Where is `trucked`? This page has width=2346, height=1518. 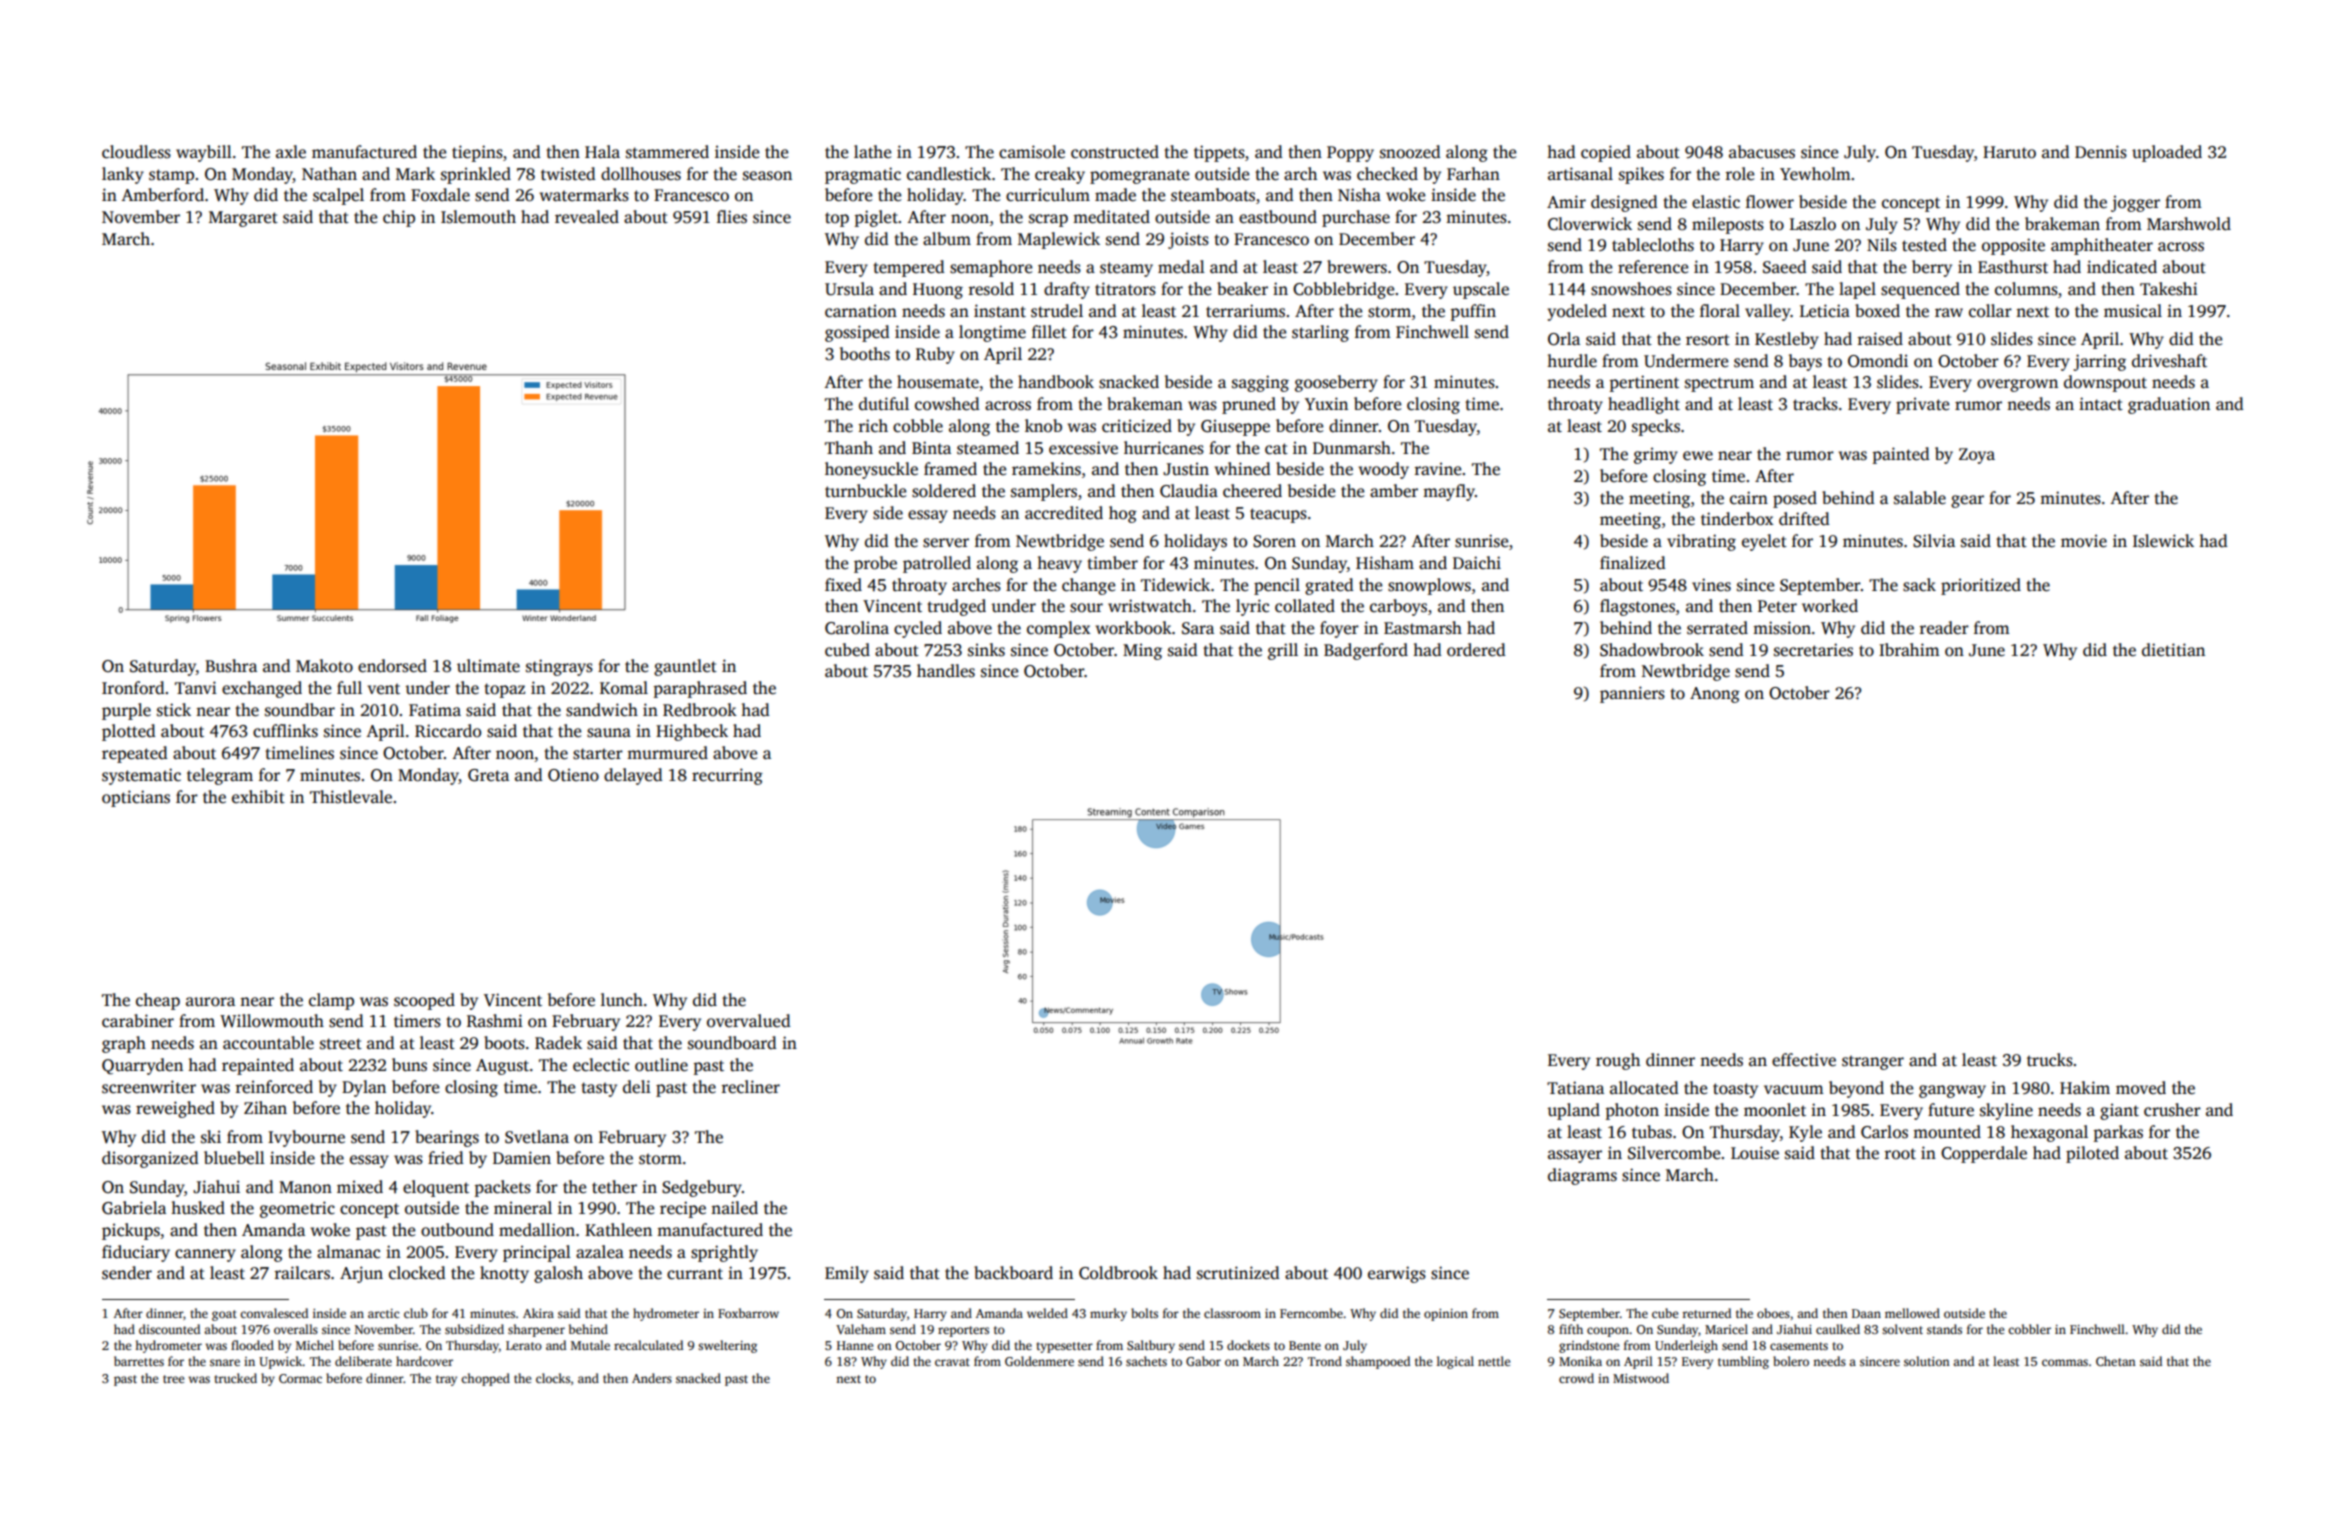
trucked is located at coordinates (235, 1378).
